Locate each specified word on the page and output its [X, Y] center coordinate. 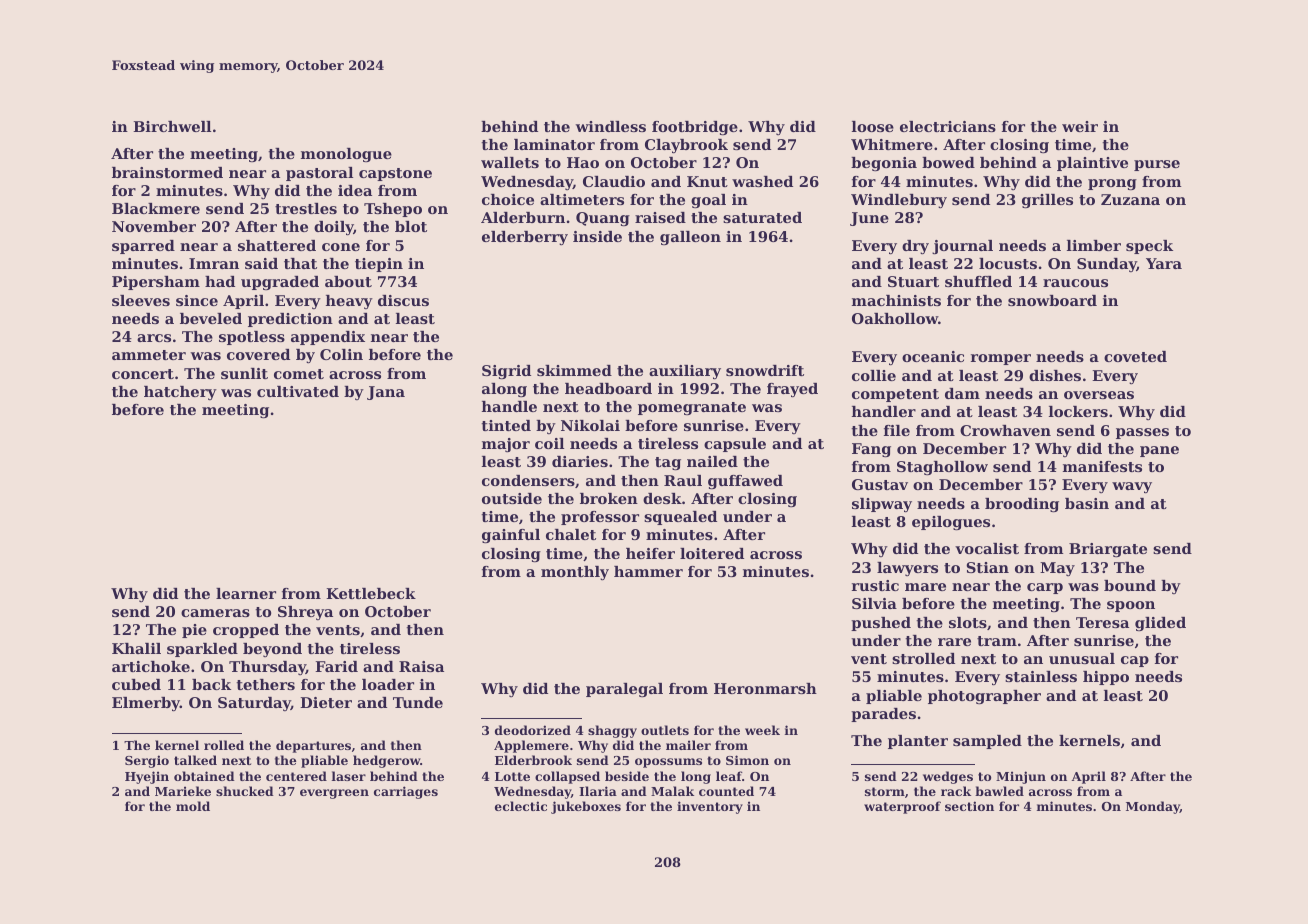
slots [968, 622]
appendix [328, 338]
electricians [948, 126]
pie [194, 631]
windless [610, 126]
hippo [1106, 678]
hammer [648, 571]
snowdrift [765, 370]
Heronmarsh [765, 688]
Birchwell [172, 126]
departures [313, 746]
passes [1142, 433]
